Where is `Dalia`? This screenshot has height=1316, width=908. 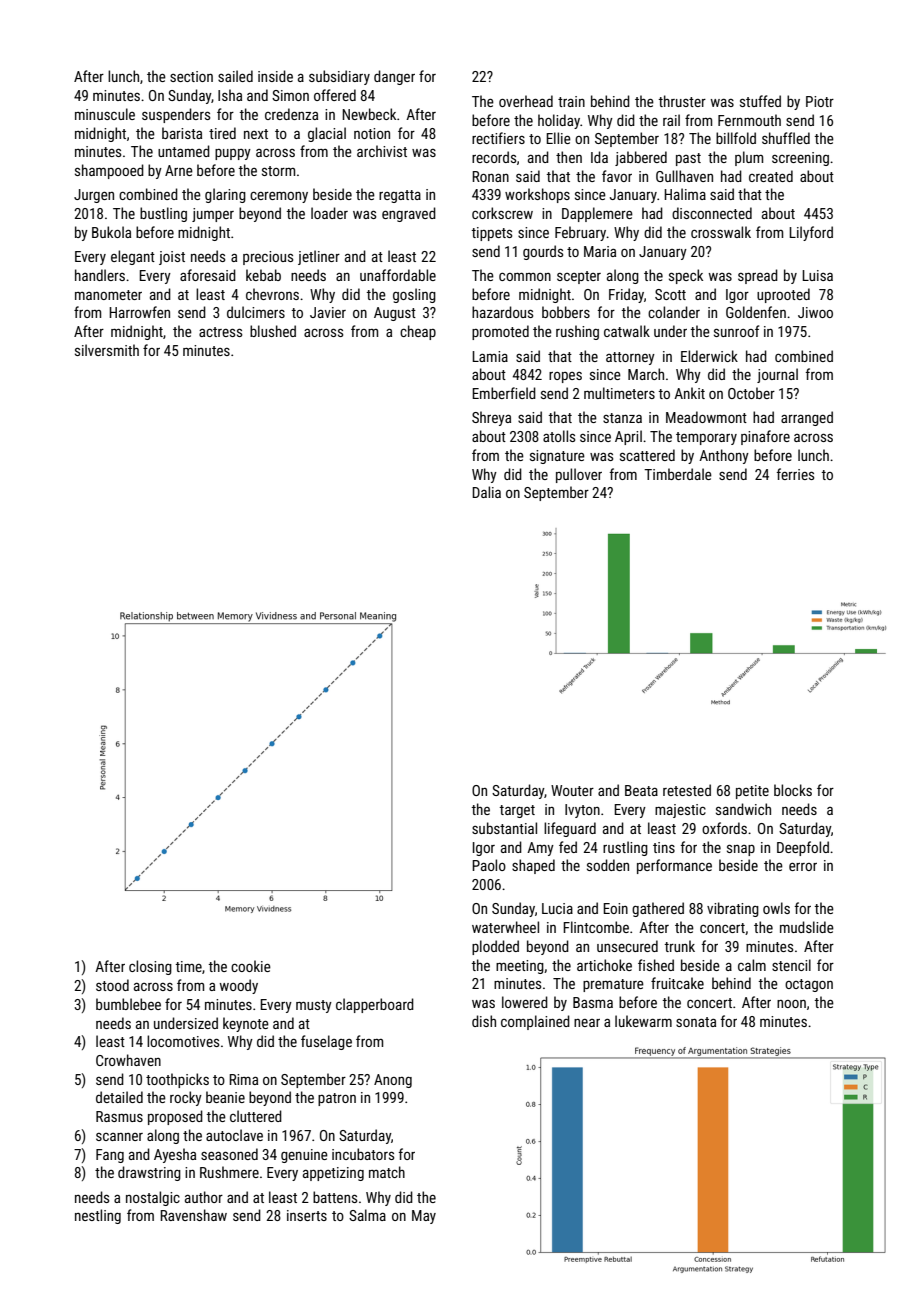 Dalia is located at coordinates (486, 492).
